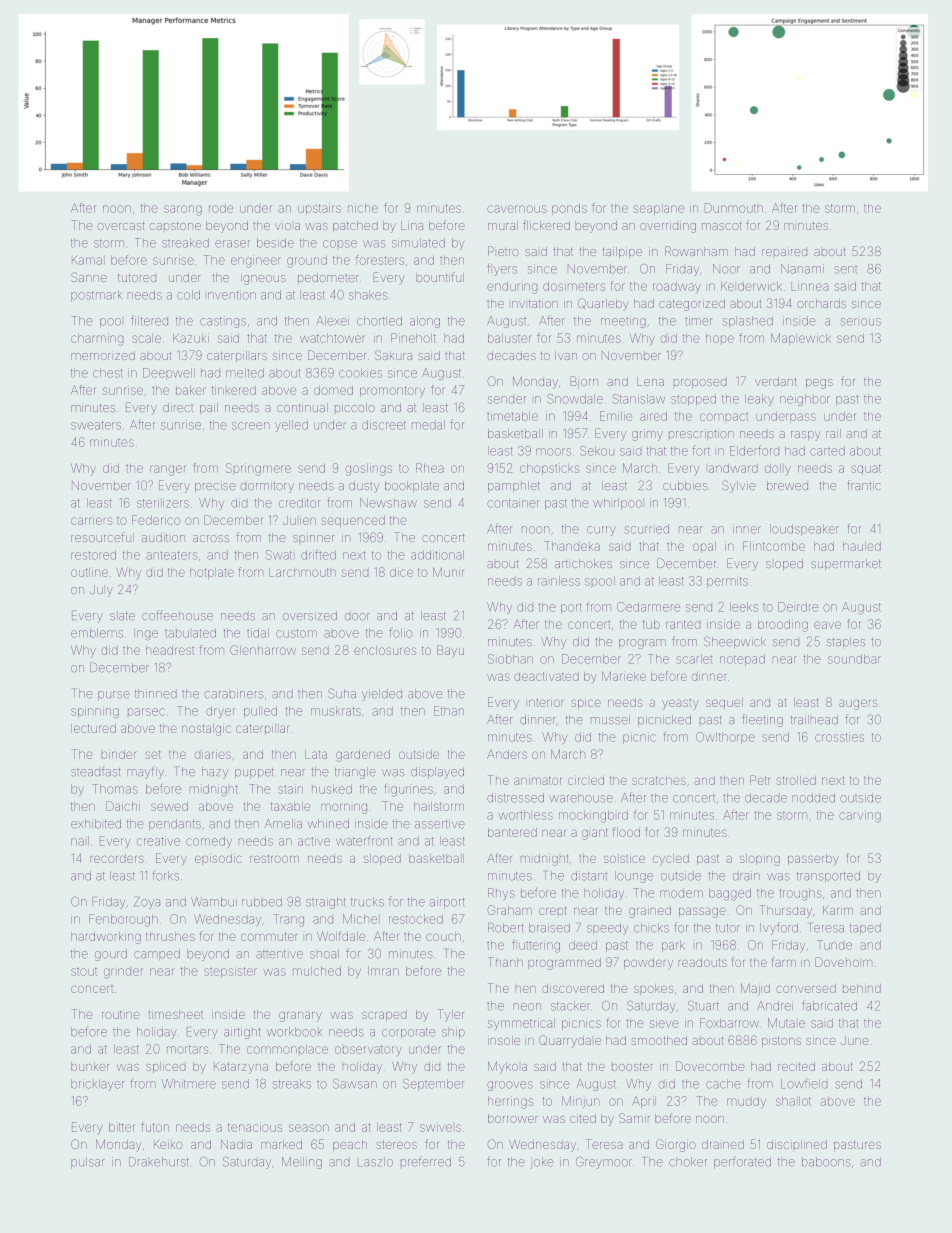 The image size is (952, 1233). What do you see at coordinates (774, 546) in the document?
I see `Flintcombe` at bounding box center [774, 546].
